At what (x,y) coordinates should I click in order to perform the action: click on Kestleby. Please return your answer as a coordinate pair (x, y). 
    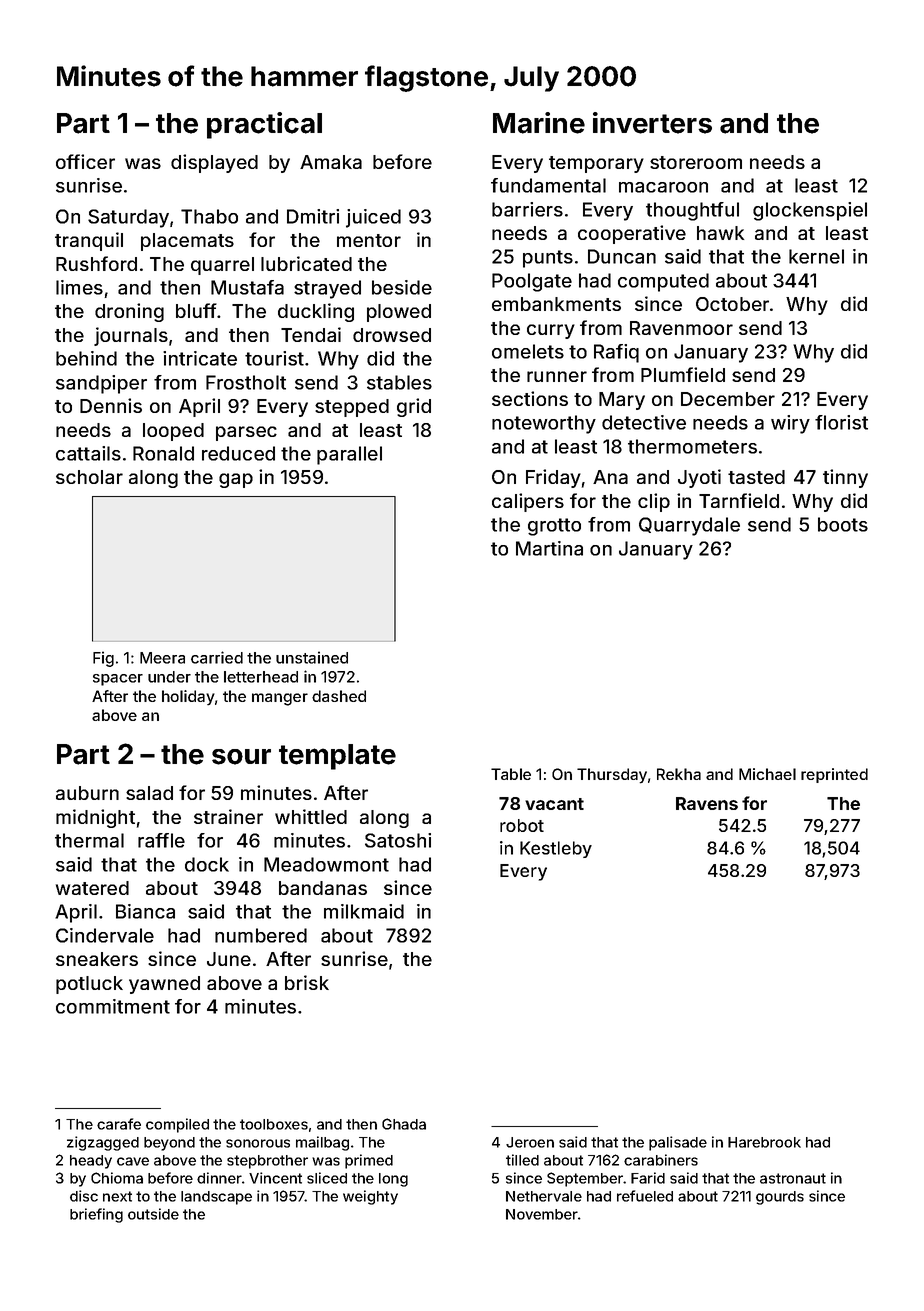
    Looking at the image, I should click on (556, 849).
